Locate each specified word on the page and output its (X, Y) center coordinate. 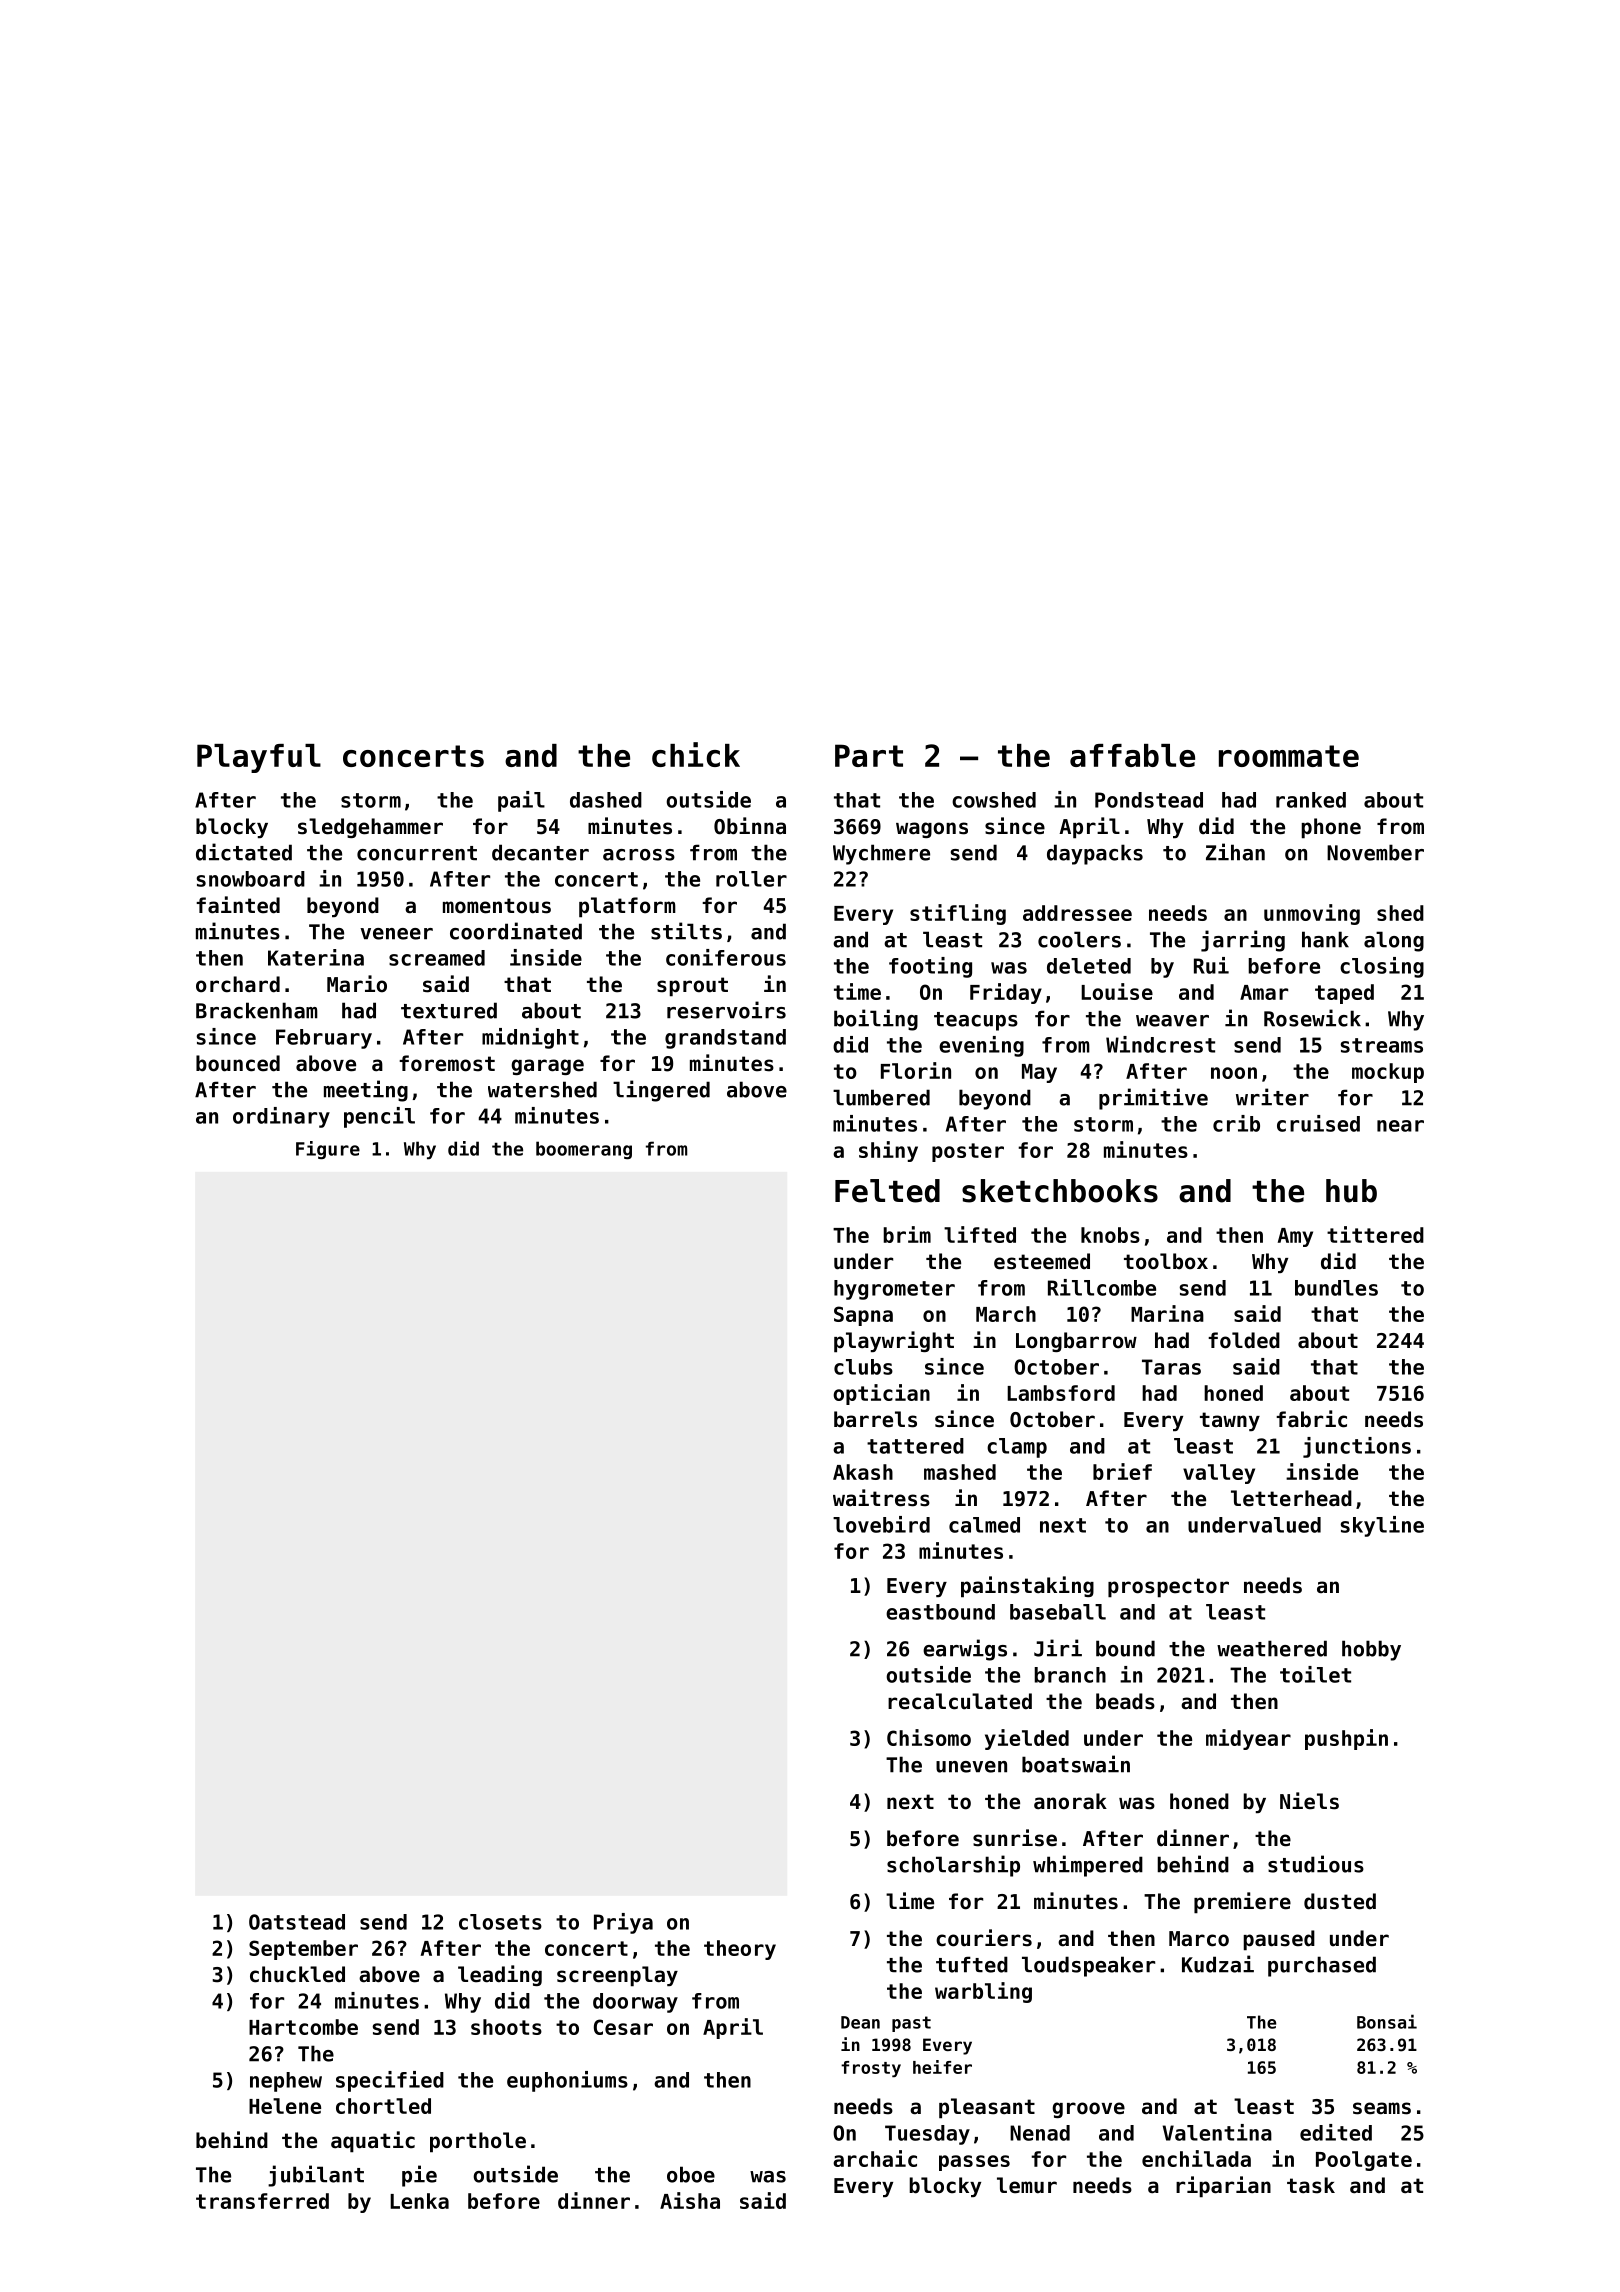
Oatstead (297, 1922)
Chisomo (929, 1737)
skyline (1382, 1526)
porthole (478, 2142)
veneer (396, 934)
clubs (863, 1367)
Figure (328, 1150)
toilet (1315, 1674)
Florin (916, 1070)
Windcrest (1160, 1044)
